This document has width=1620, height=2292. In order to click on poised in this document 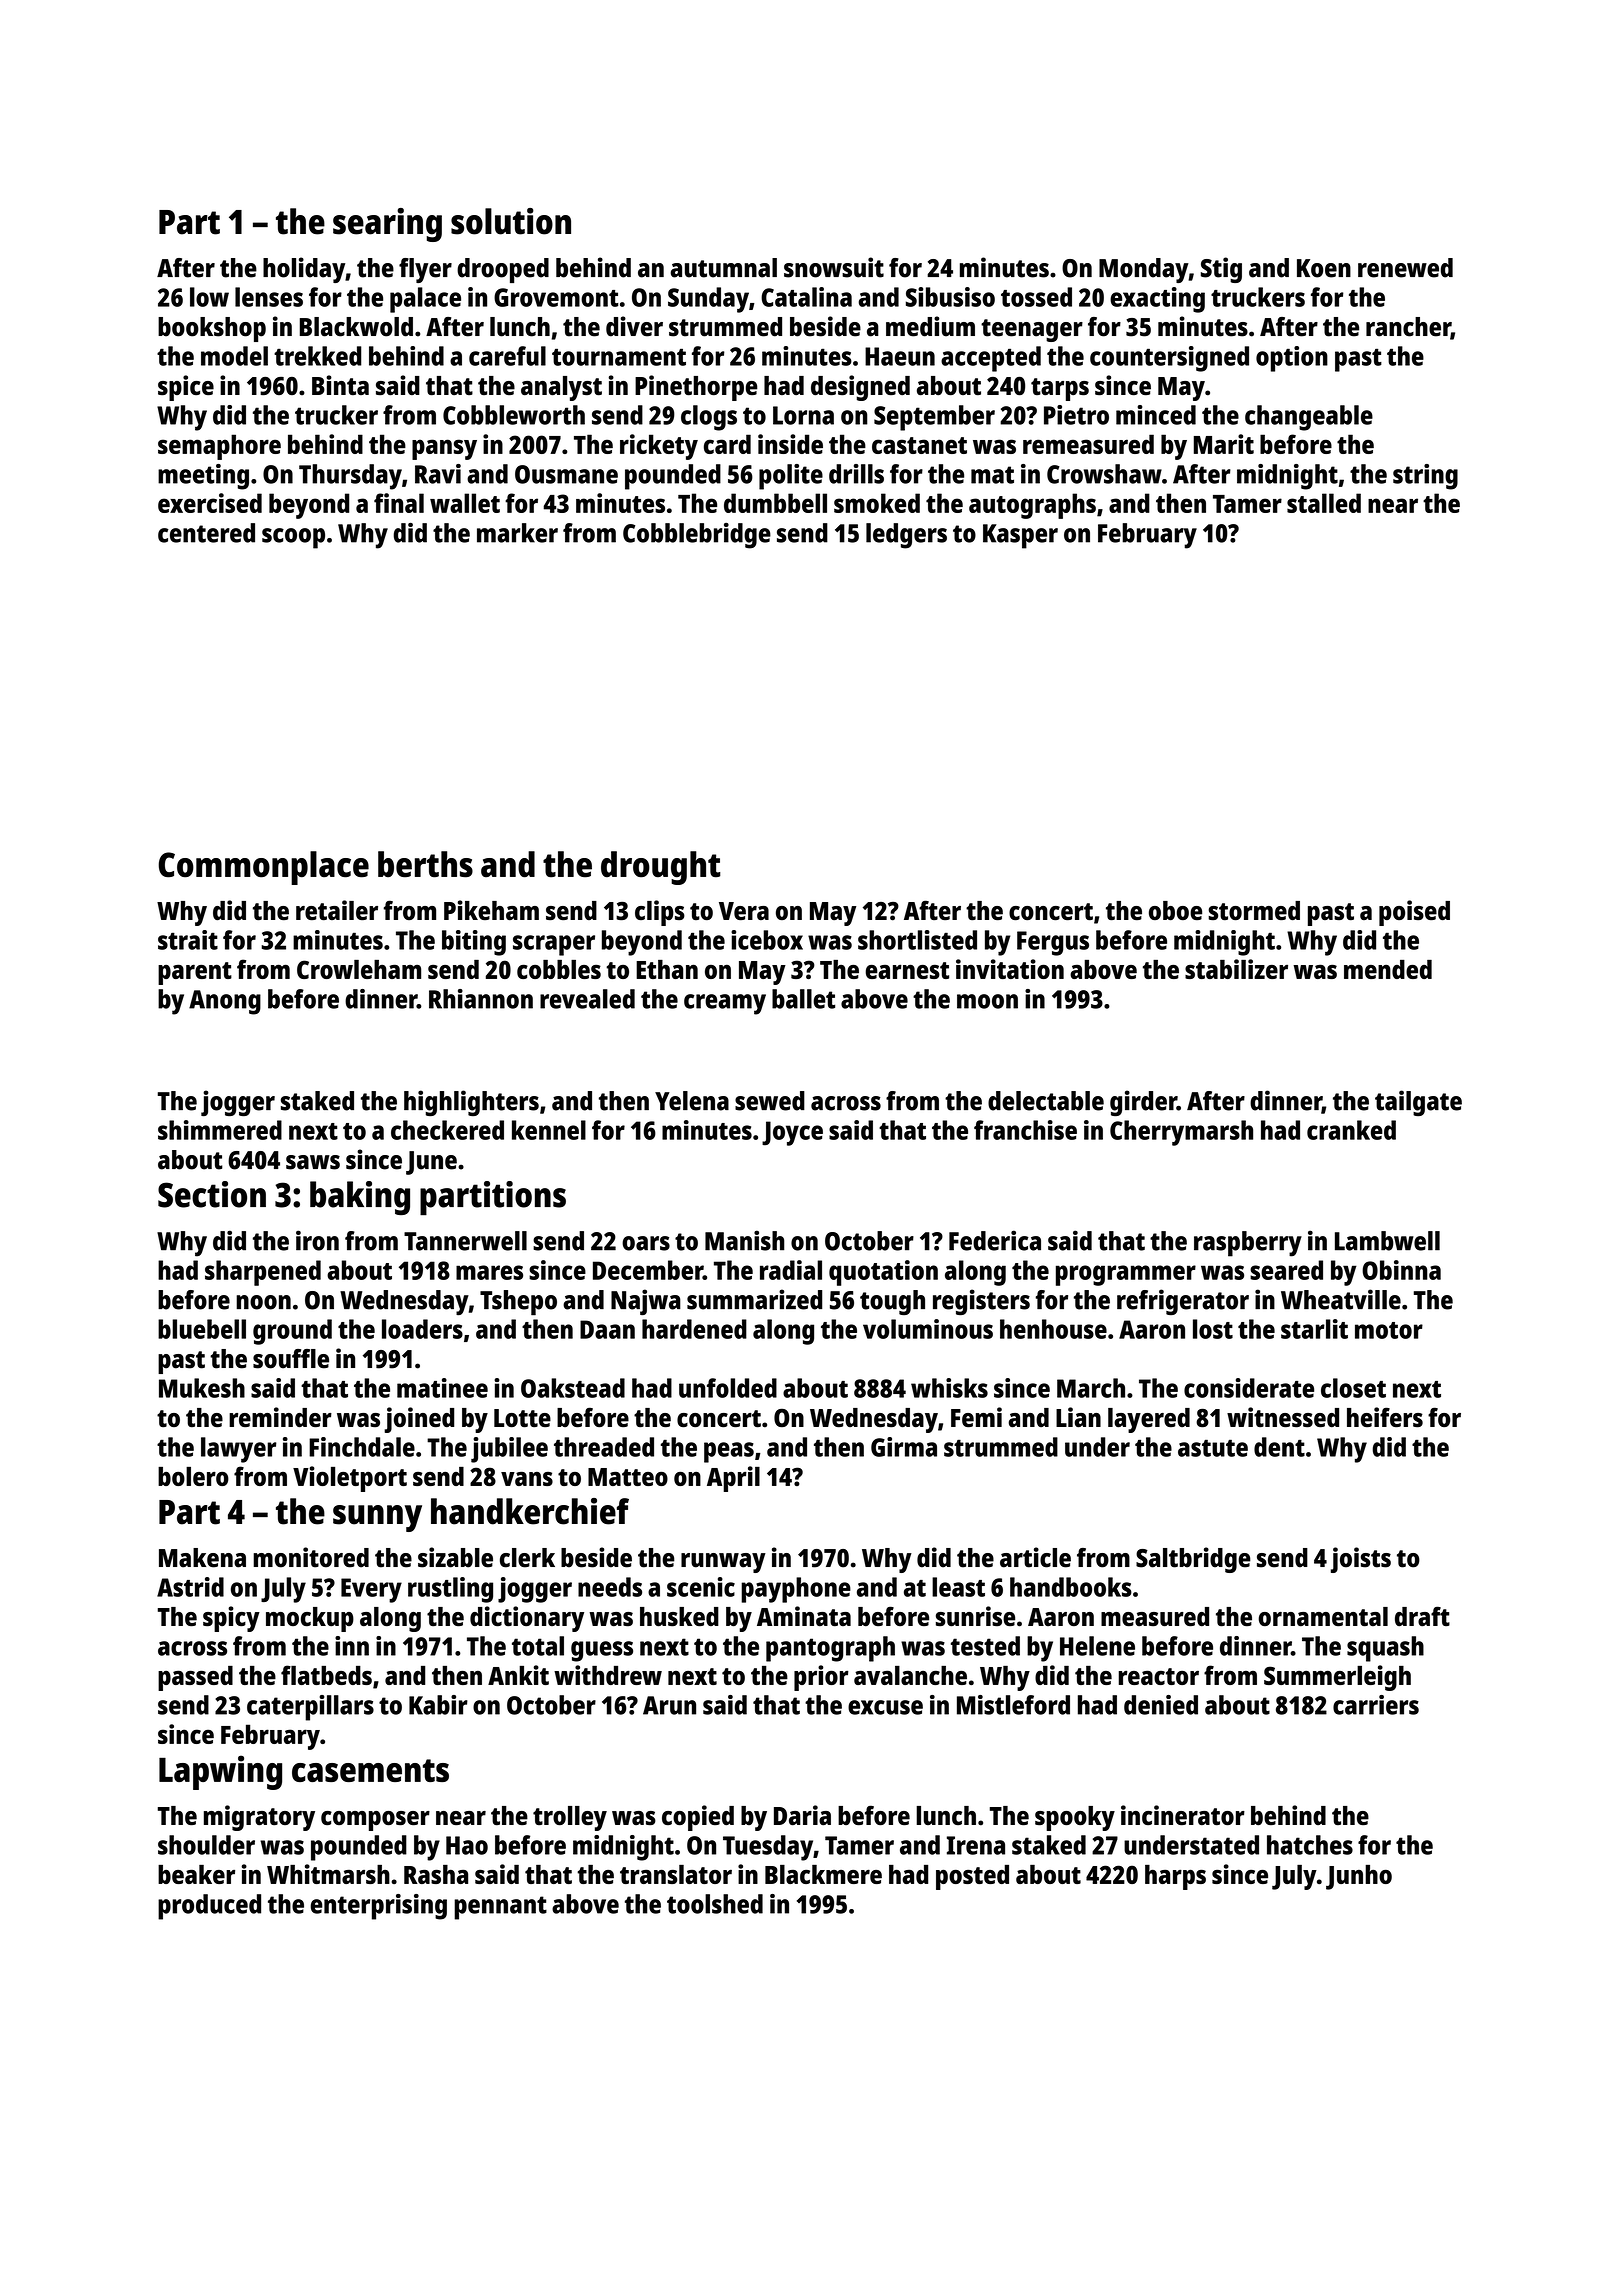, I will do `click(1414, 913)`.
